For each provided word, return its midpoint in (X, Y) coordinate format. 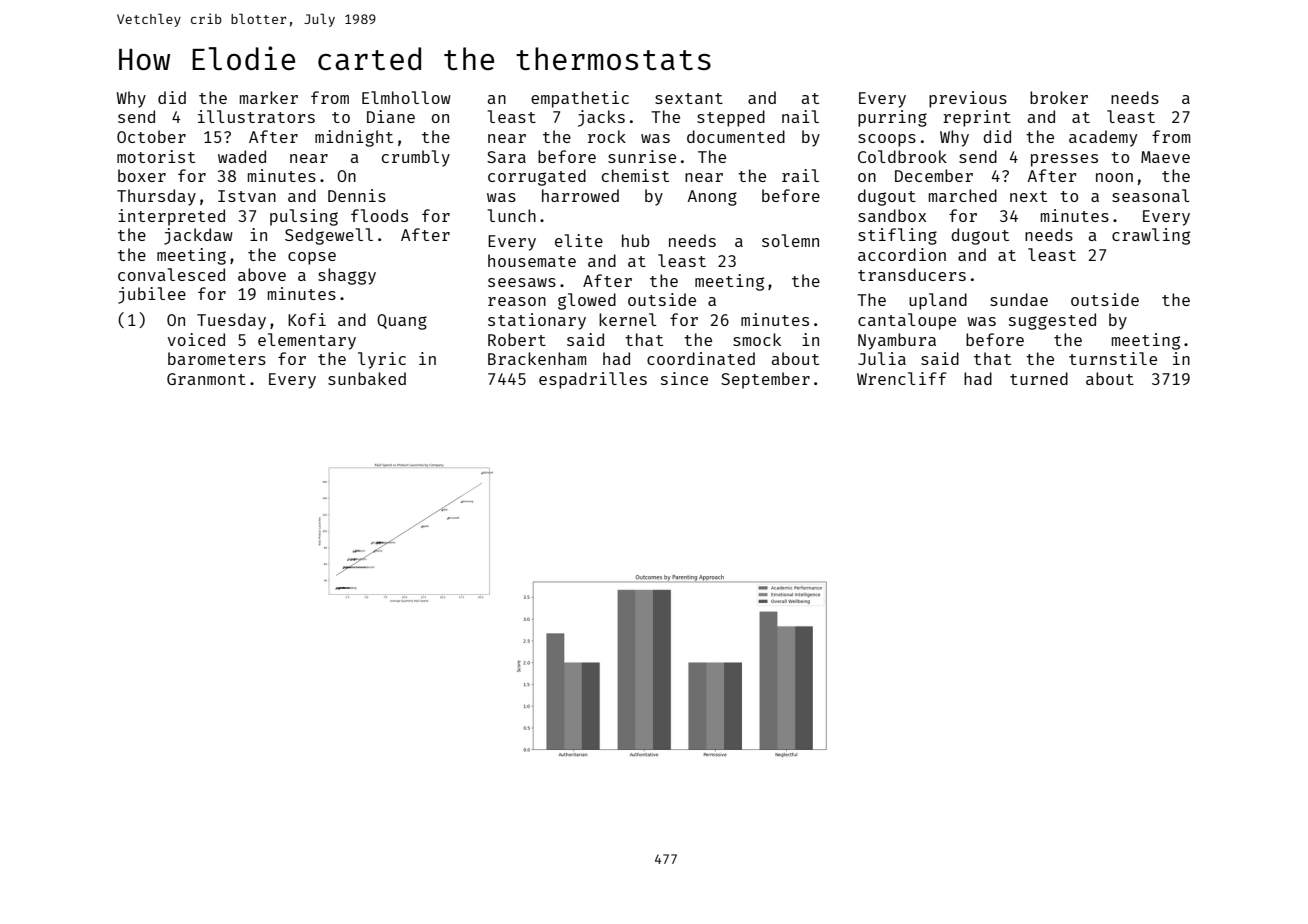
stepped (731, 118)
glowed (587, 301)
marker (269, 97)
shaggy (347, 276)
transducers (912, 274)
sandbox (892, 215)
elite (579, 240)
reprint (977, 118)
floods (379, 215)
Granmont (206, 379)
